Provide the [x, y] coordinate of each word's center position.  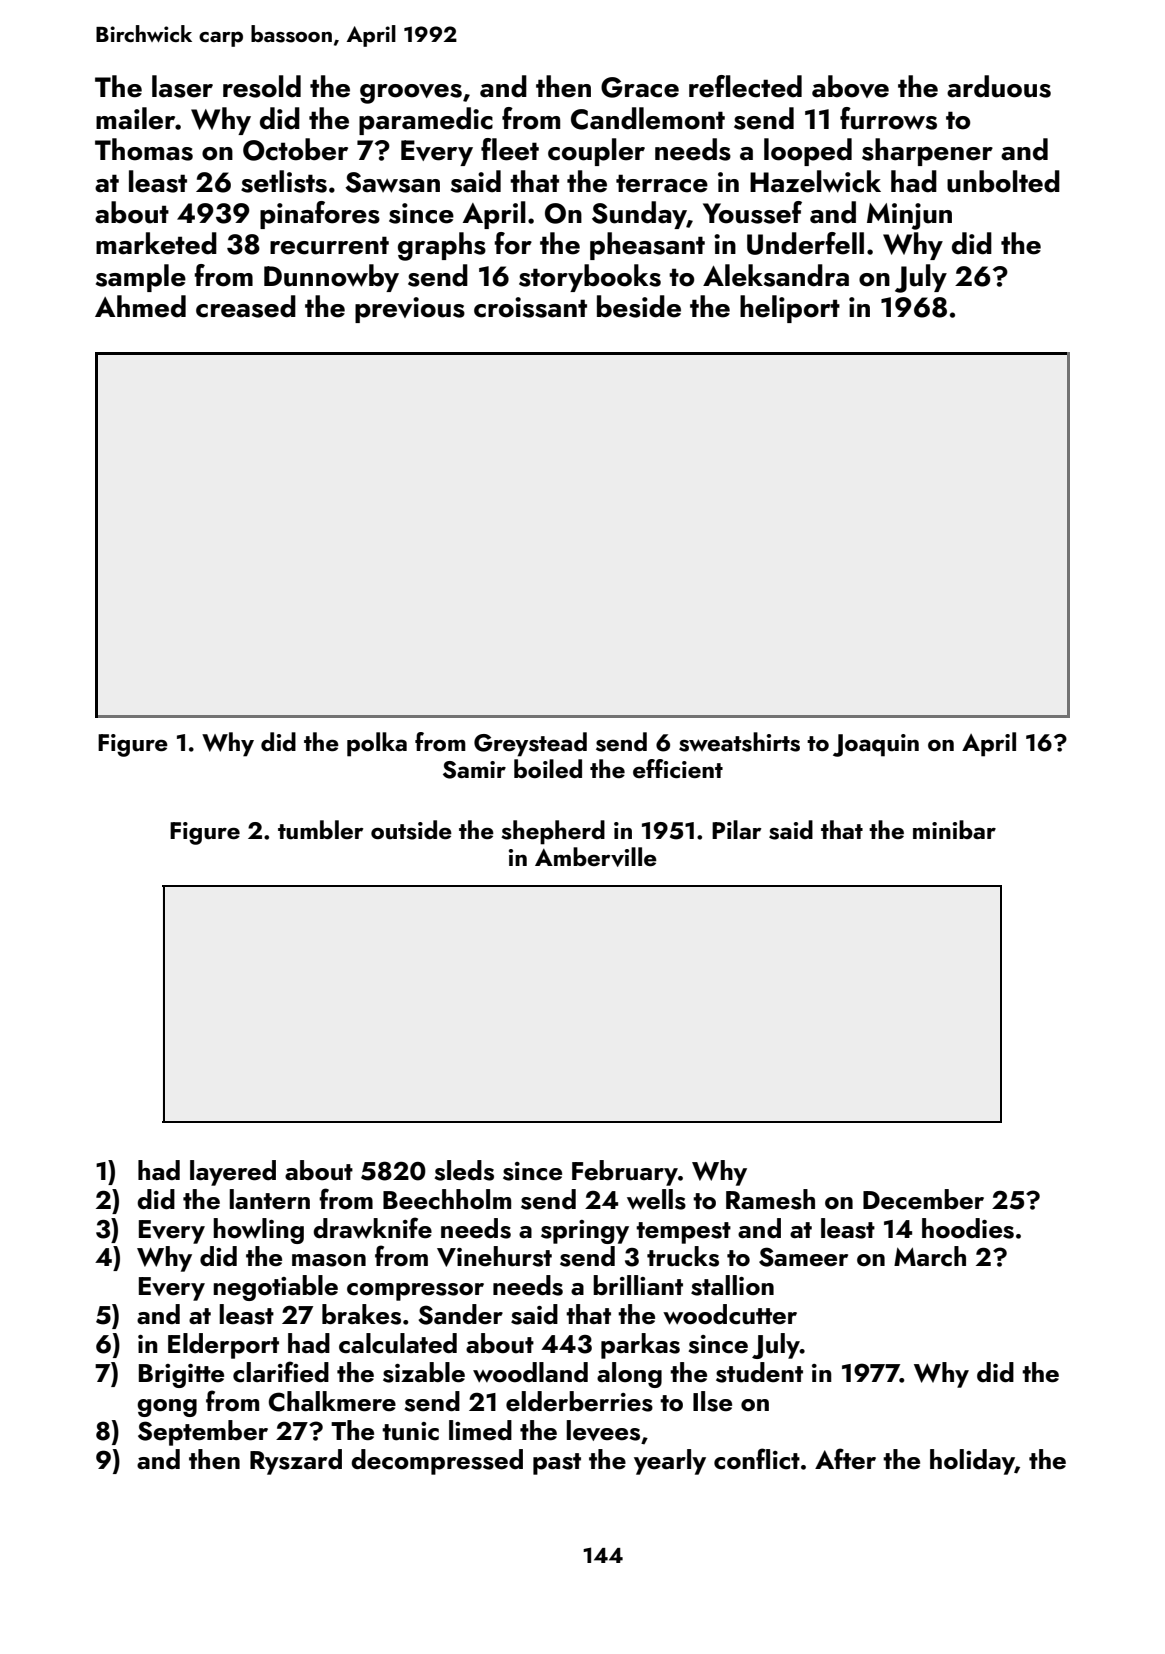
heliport [790, 309]
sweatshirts [739, 742]
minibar [954, 829]
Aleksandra [776, 275]
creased [246, 306]
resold [262, 86]
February [625, 1173]
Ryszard [296, 1462]
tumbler [320, 830]
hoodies [968, 1228]
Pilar [736, 829]
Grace [640, 87]
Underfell [805, 243]
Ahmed [140, 306]
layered [233, 1173]
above [850, 86]
